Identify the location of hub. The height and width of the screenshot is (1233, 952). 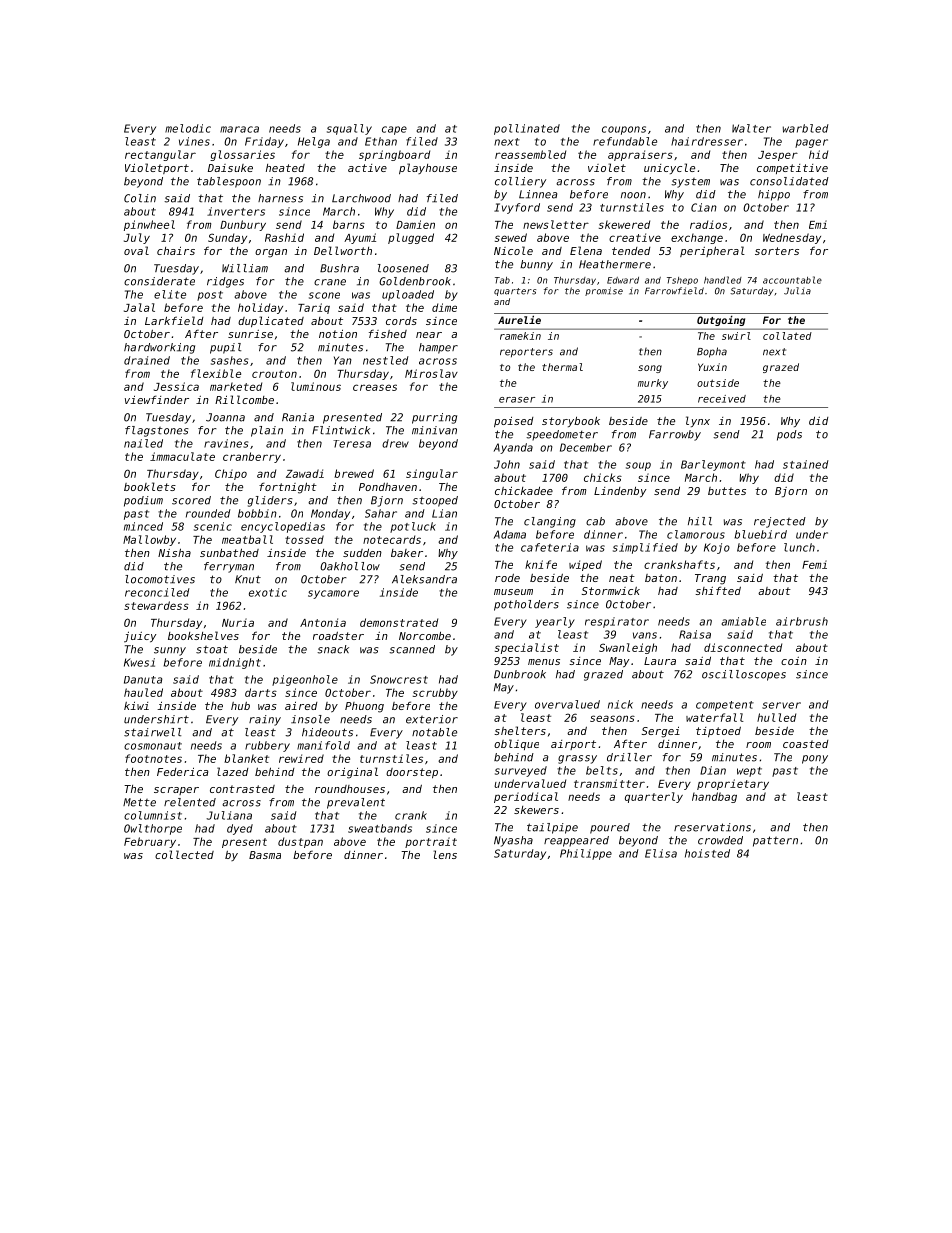
(240, 706).
